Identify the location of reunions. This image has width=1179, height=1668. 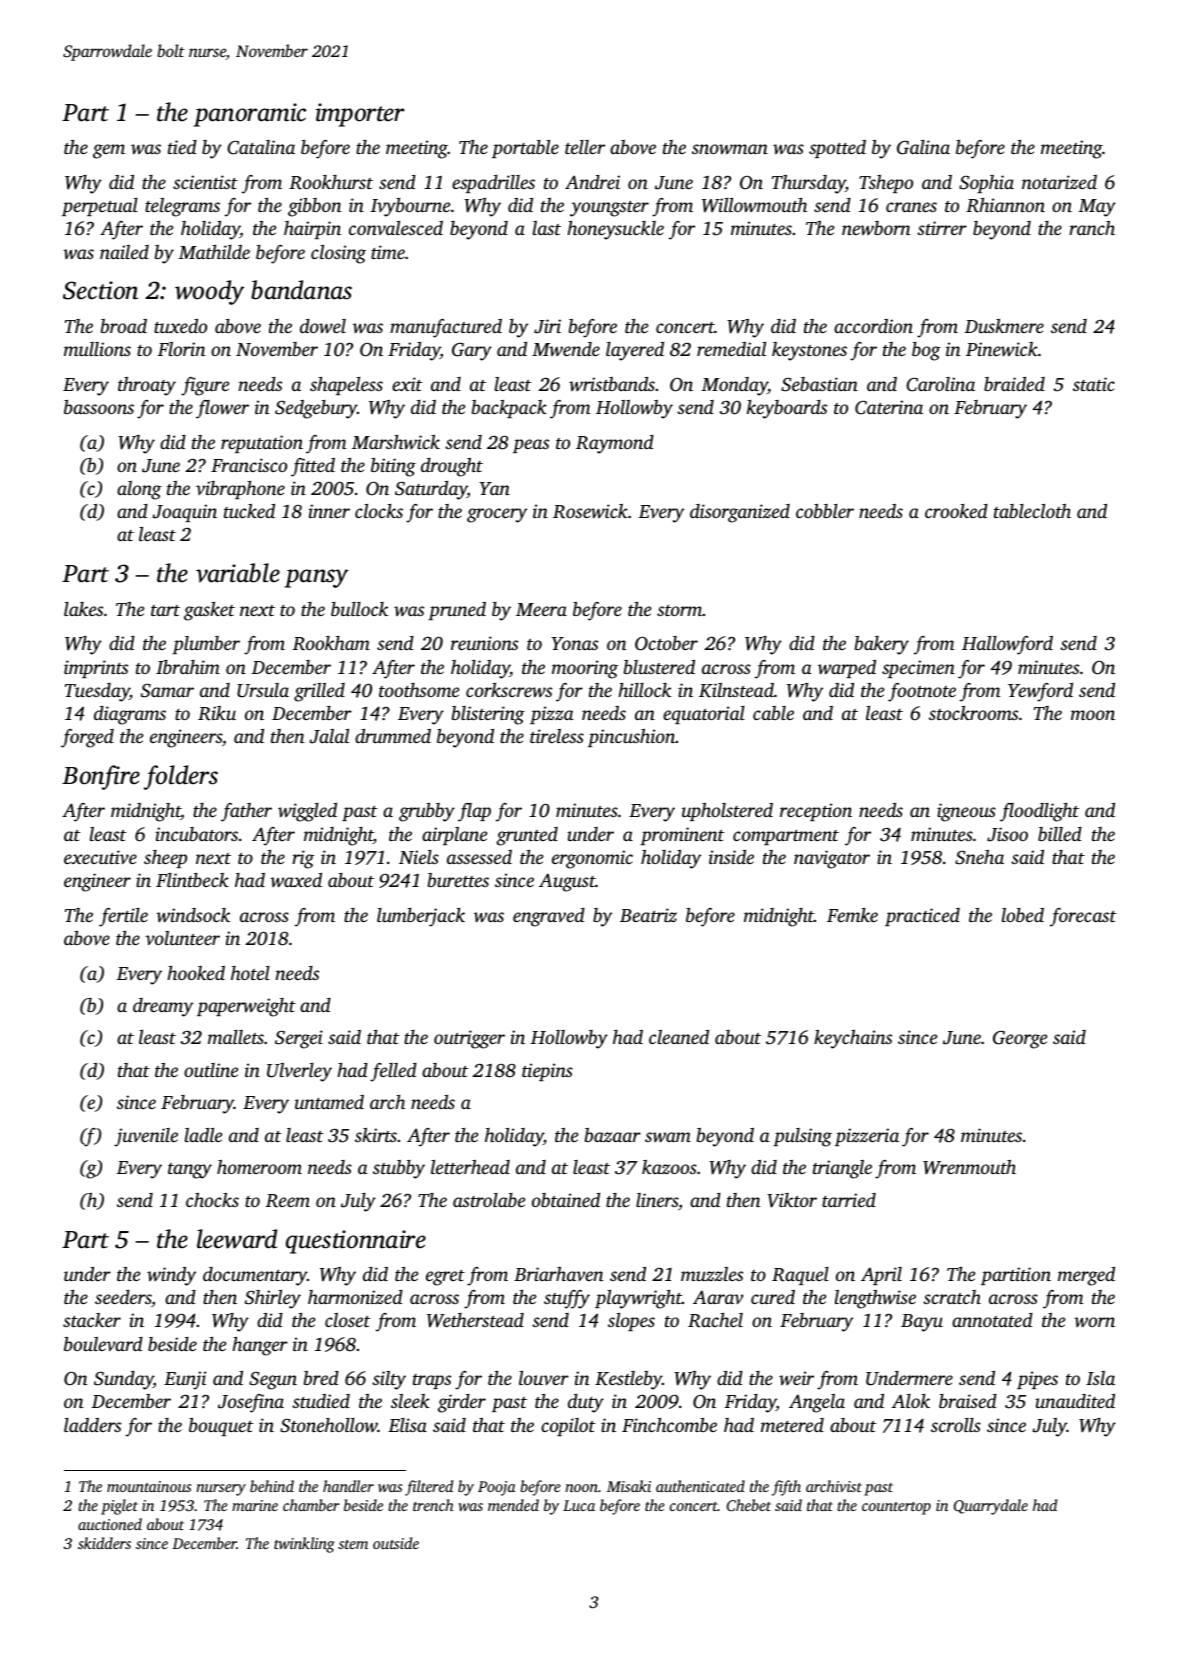
(484, 643).
